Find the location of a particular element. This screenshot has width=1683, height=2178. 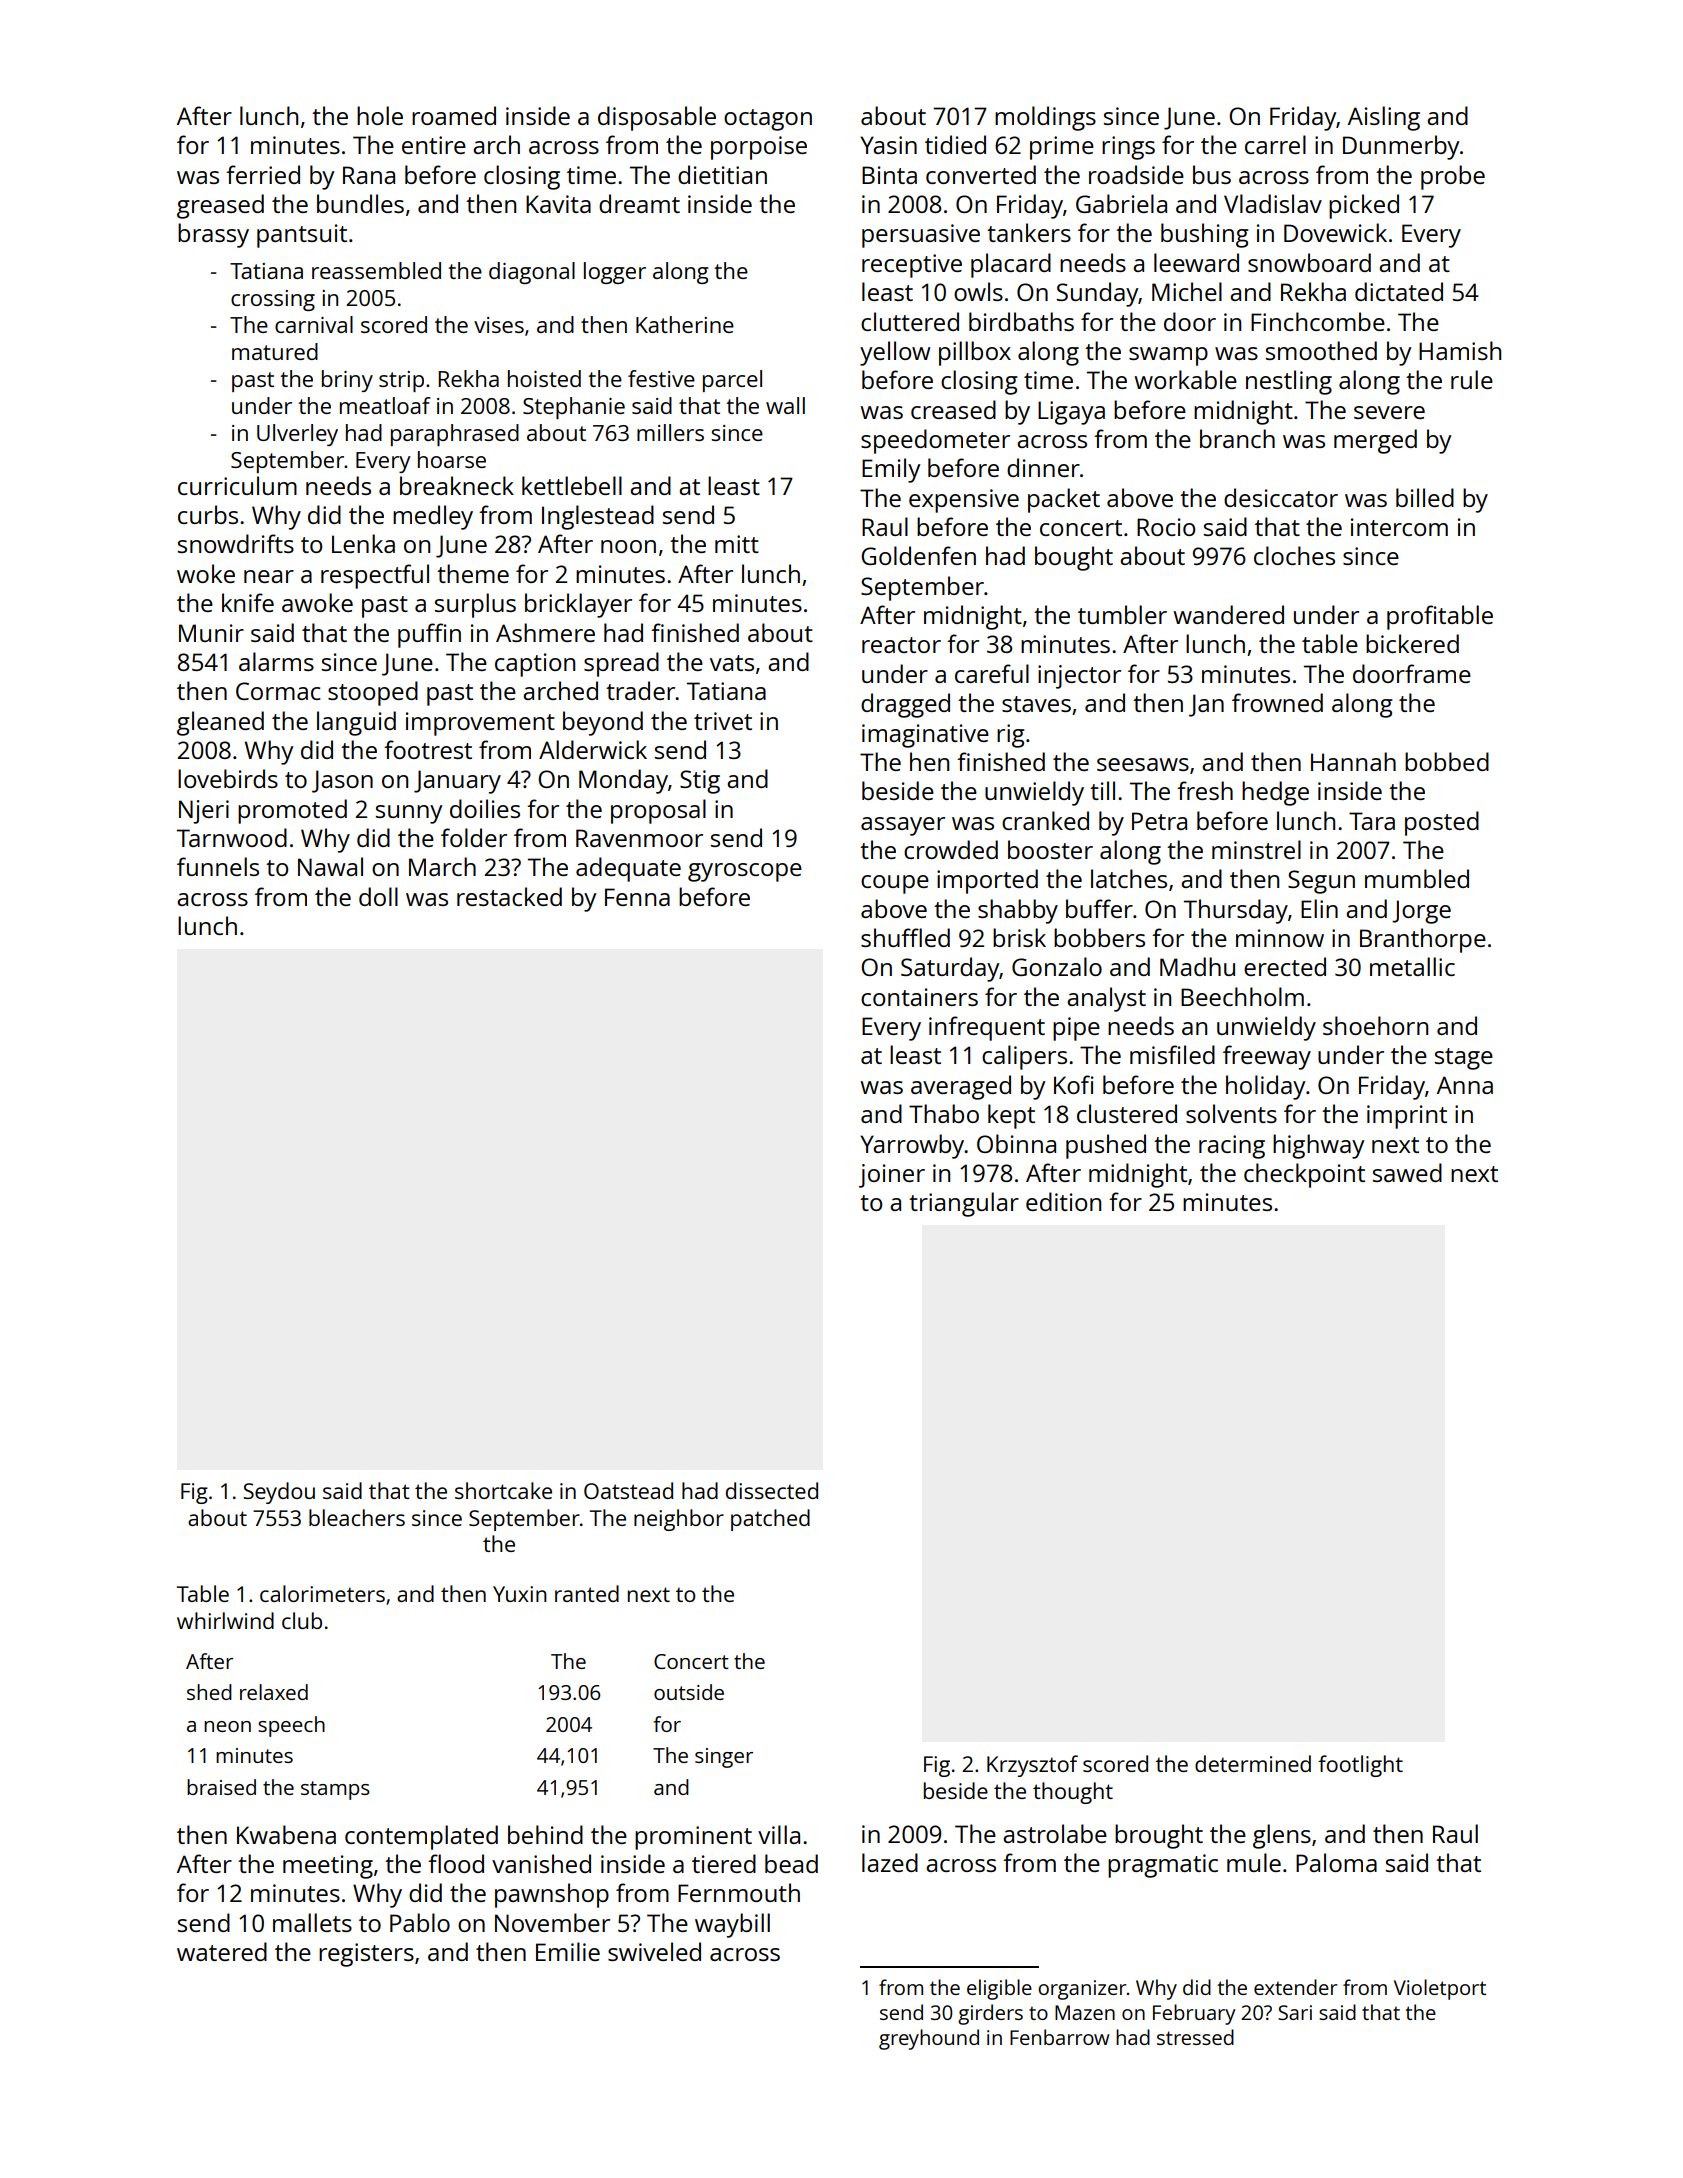

coupe is located at coordinates (895, 884).
